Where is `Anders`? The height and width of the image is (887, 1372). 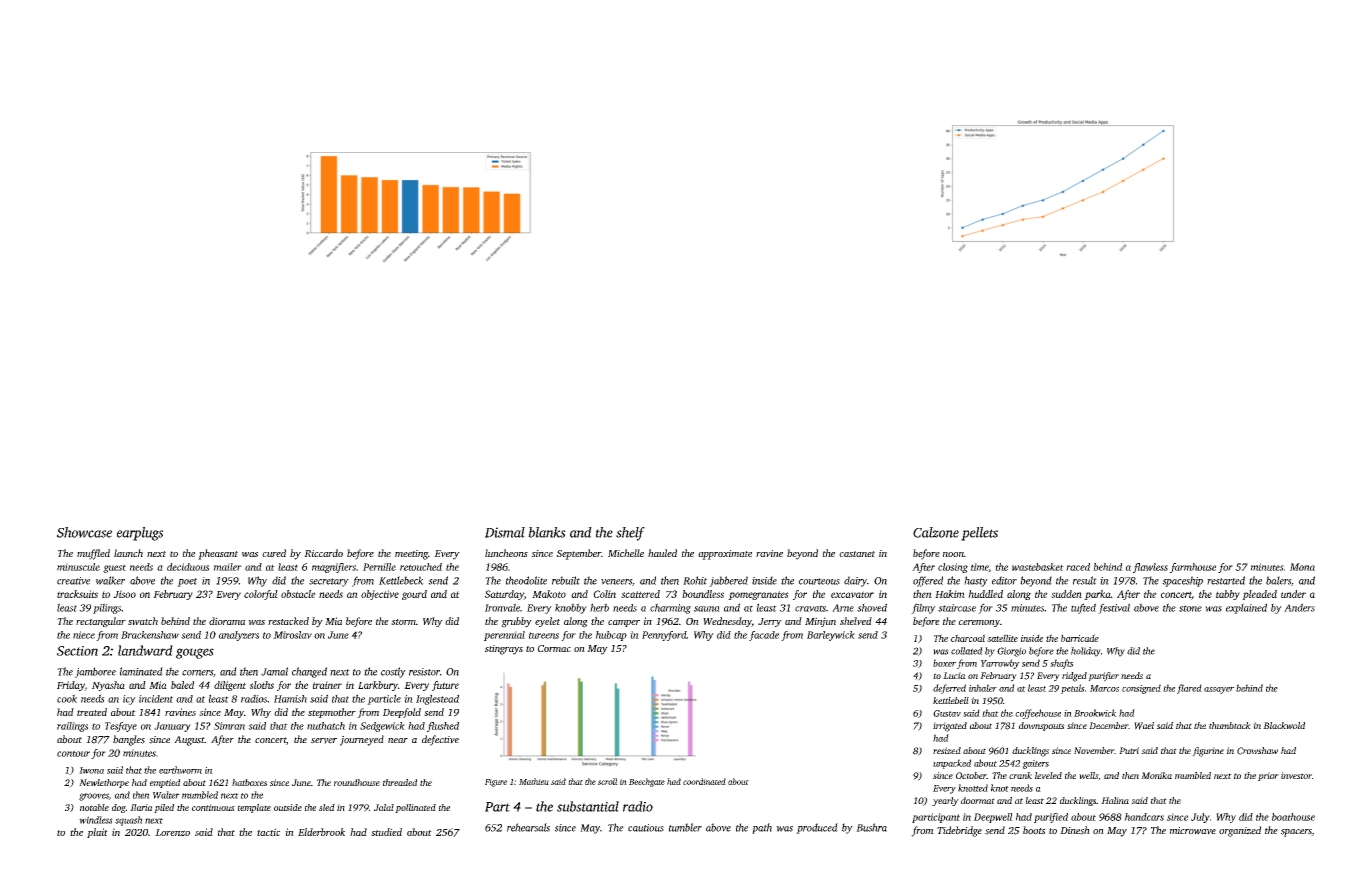 Anders is located at coordinates (1299, 607).
